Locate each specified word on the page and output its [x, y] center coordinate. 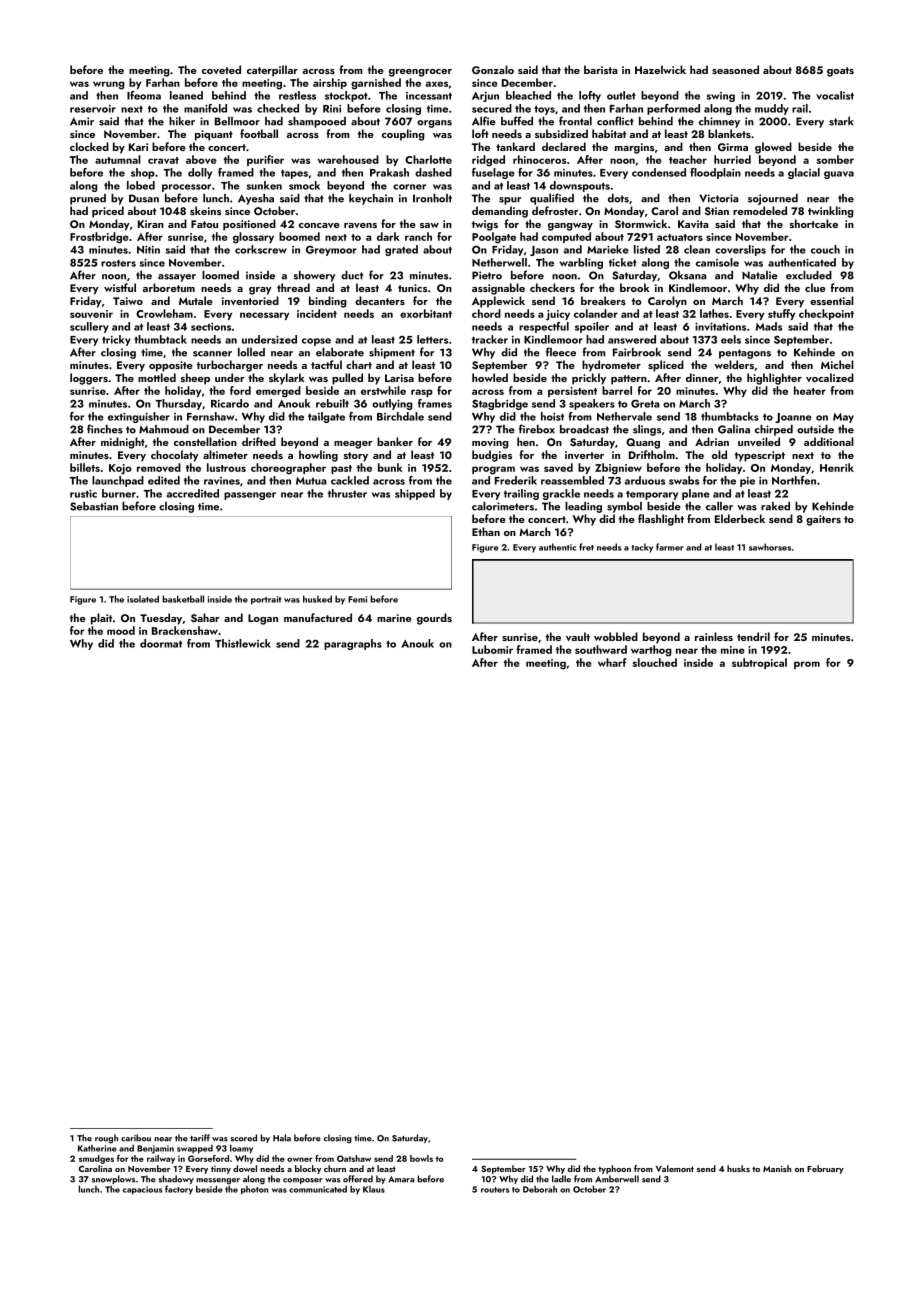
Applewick [498, 302]
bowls [421, 1158]
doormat [161, 643]
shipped [415, 494]
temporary [652, 495]
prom [807, 665]
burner [119, 493]
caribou [136, 1138]
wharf [612, 662]
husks [738, 1168]
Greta [645, 403]
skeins [205, 210]
